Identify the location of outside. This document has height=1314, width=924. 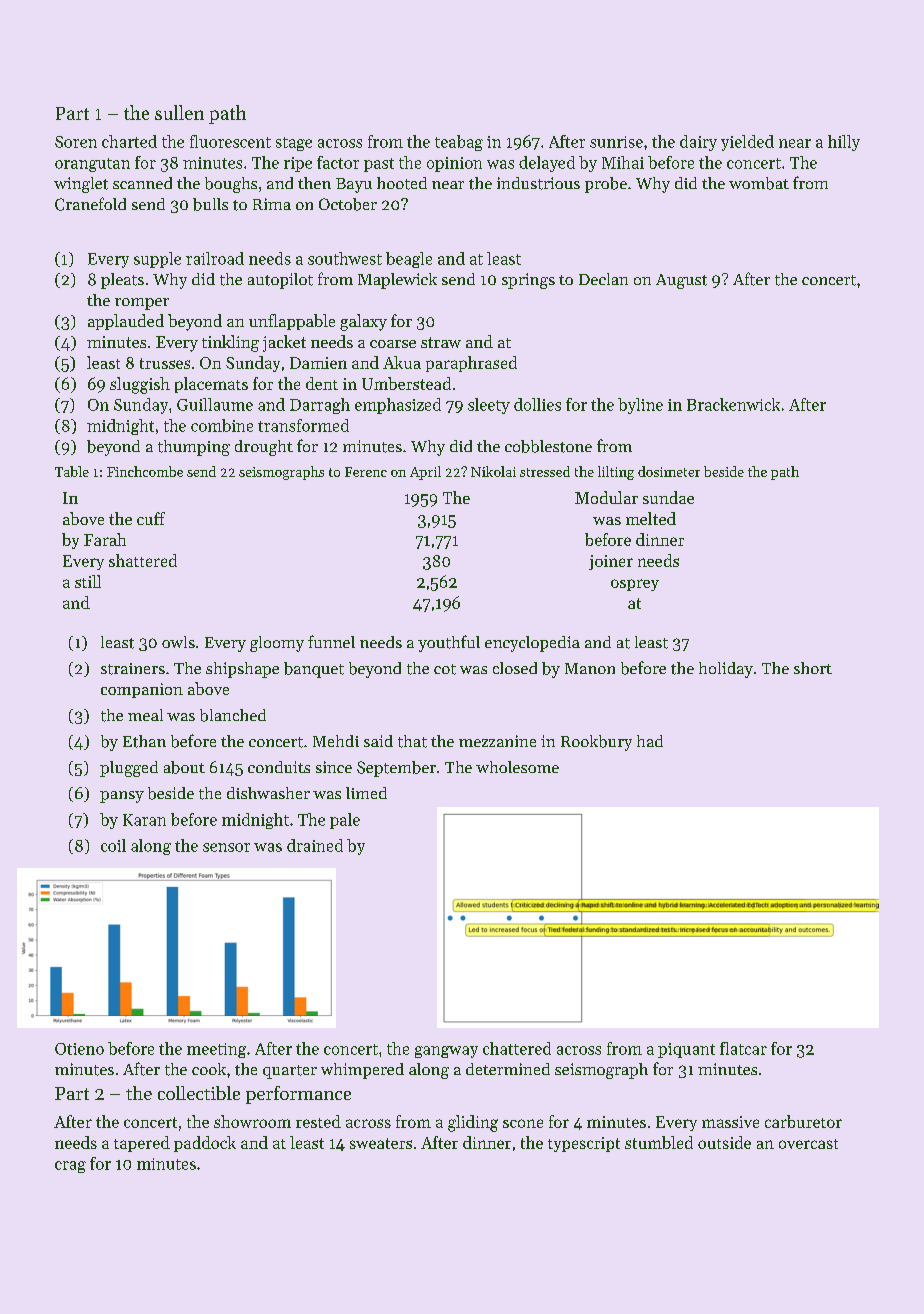
(724, 1142).
